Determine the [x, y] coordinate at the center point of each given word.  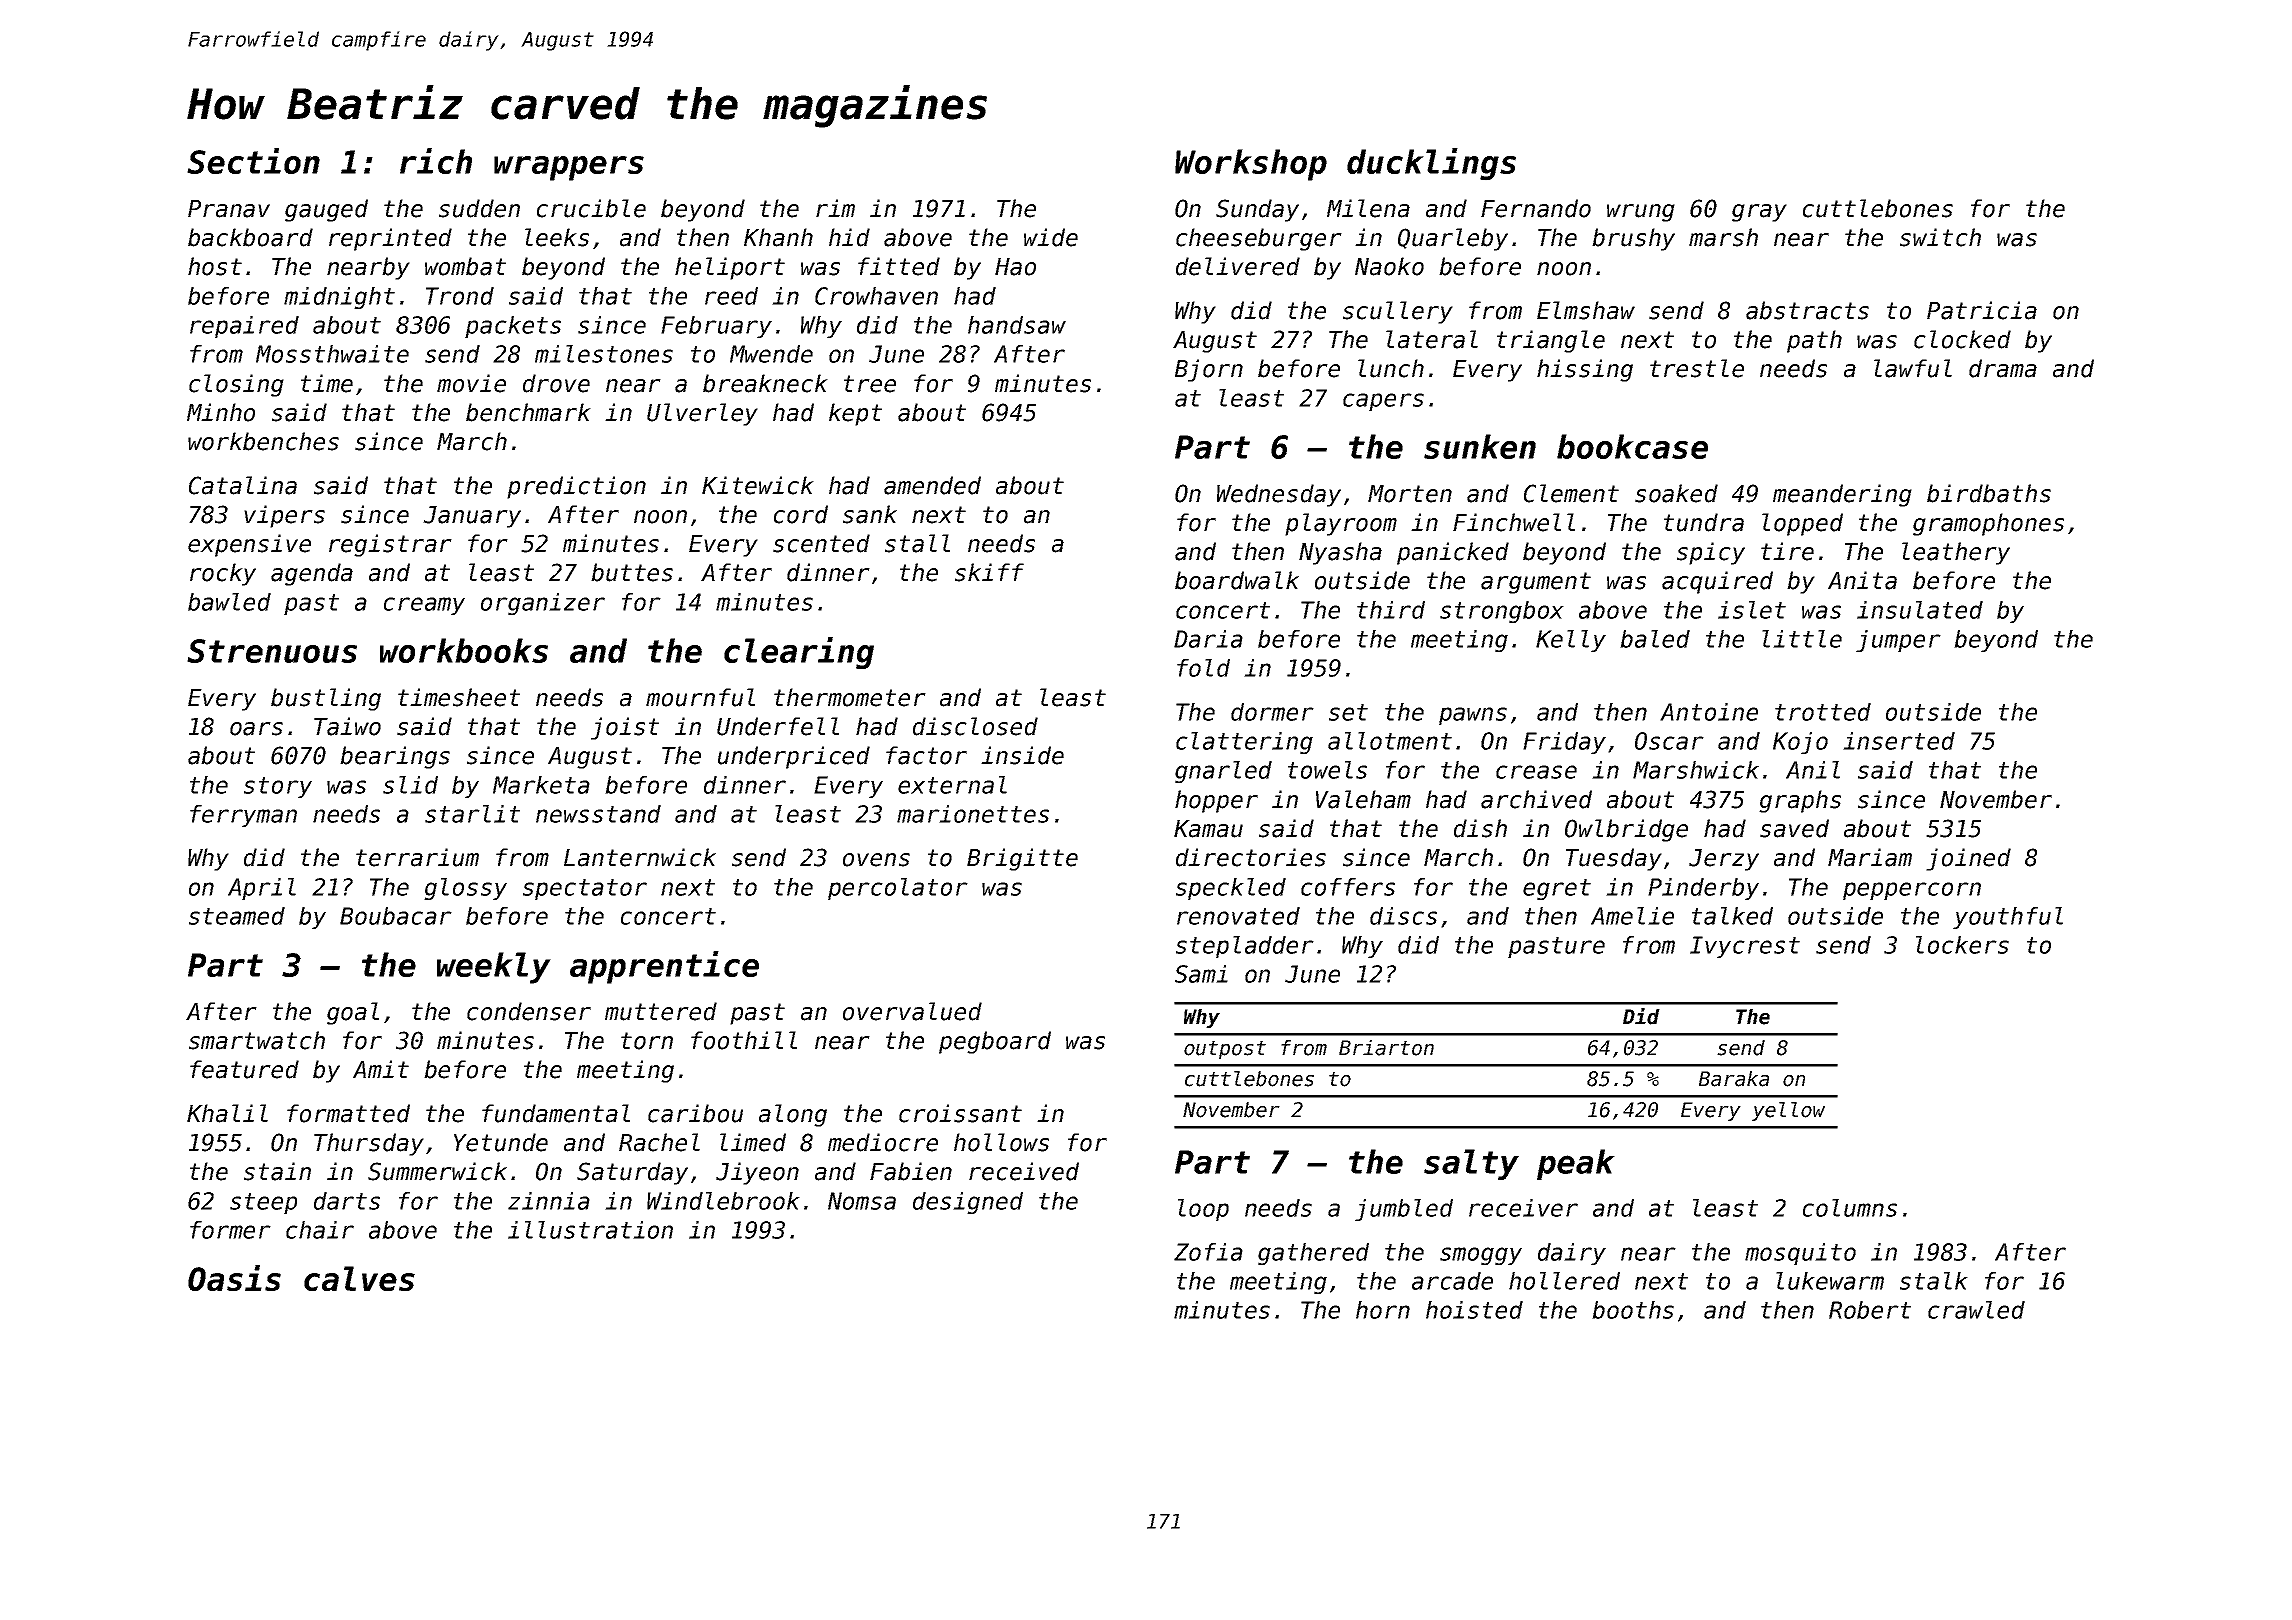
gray [1759, 213]
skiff [989, 572]
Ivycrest [1745, 947]
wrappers [569, 168]
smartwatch [257, 1040]
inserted [1899, 741]
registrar [390, 545]
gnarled [1223, 772]
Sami [1201, 974]
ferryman [243, 816]
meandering [1842, 495]
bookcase [1632, 446]
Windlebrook [723, 1201]
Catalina [243, 485]
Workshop [1251, 165]
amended [932, 485]
